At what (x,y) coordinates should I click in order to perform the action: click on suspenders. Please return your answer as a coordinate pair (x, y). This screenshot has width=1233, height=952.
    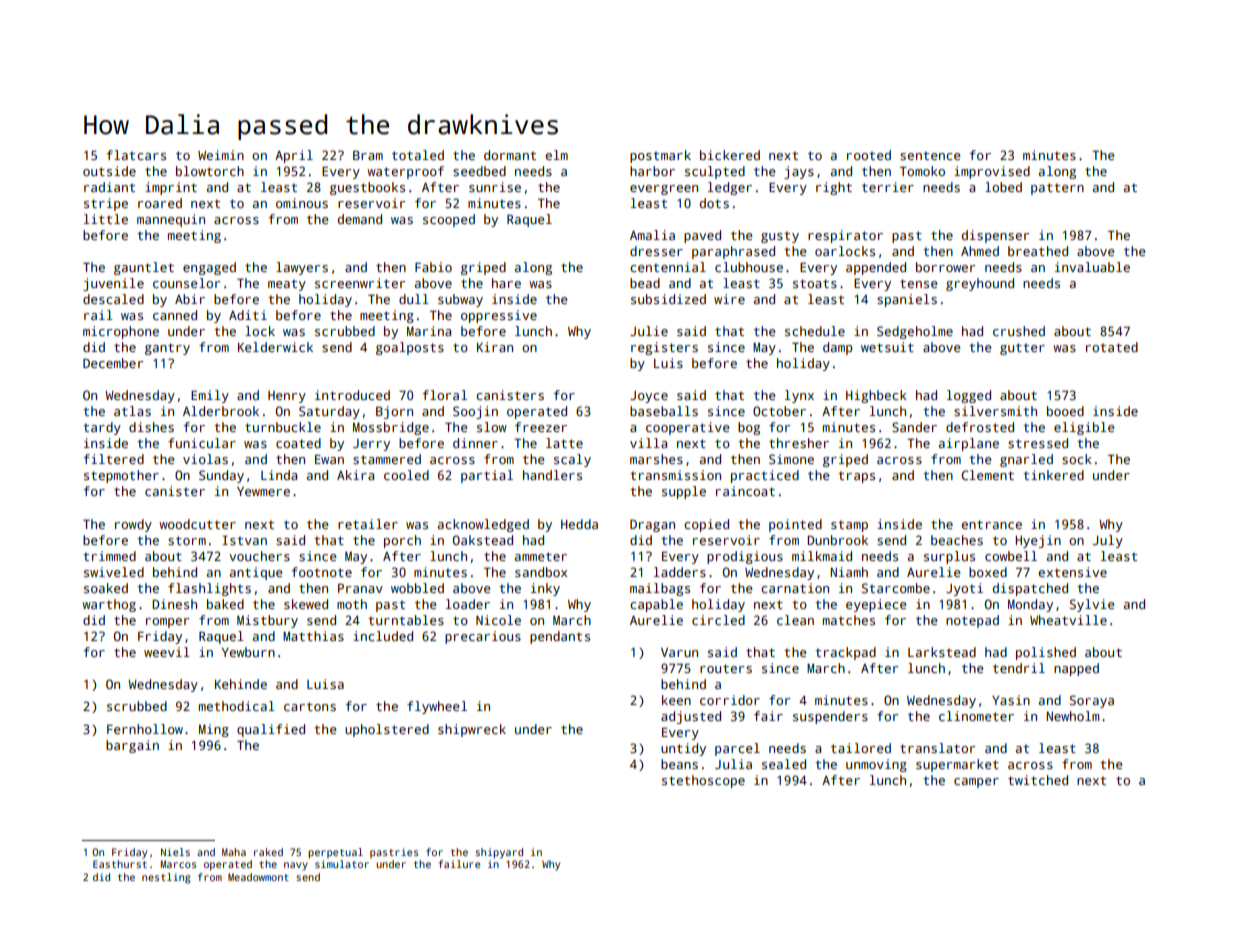
    Looking at the image, I should click on (830, 717).
